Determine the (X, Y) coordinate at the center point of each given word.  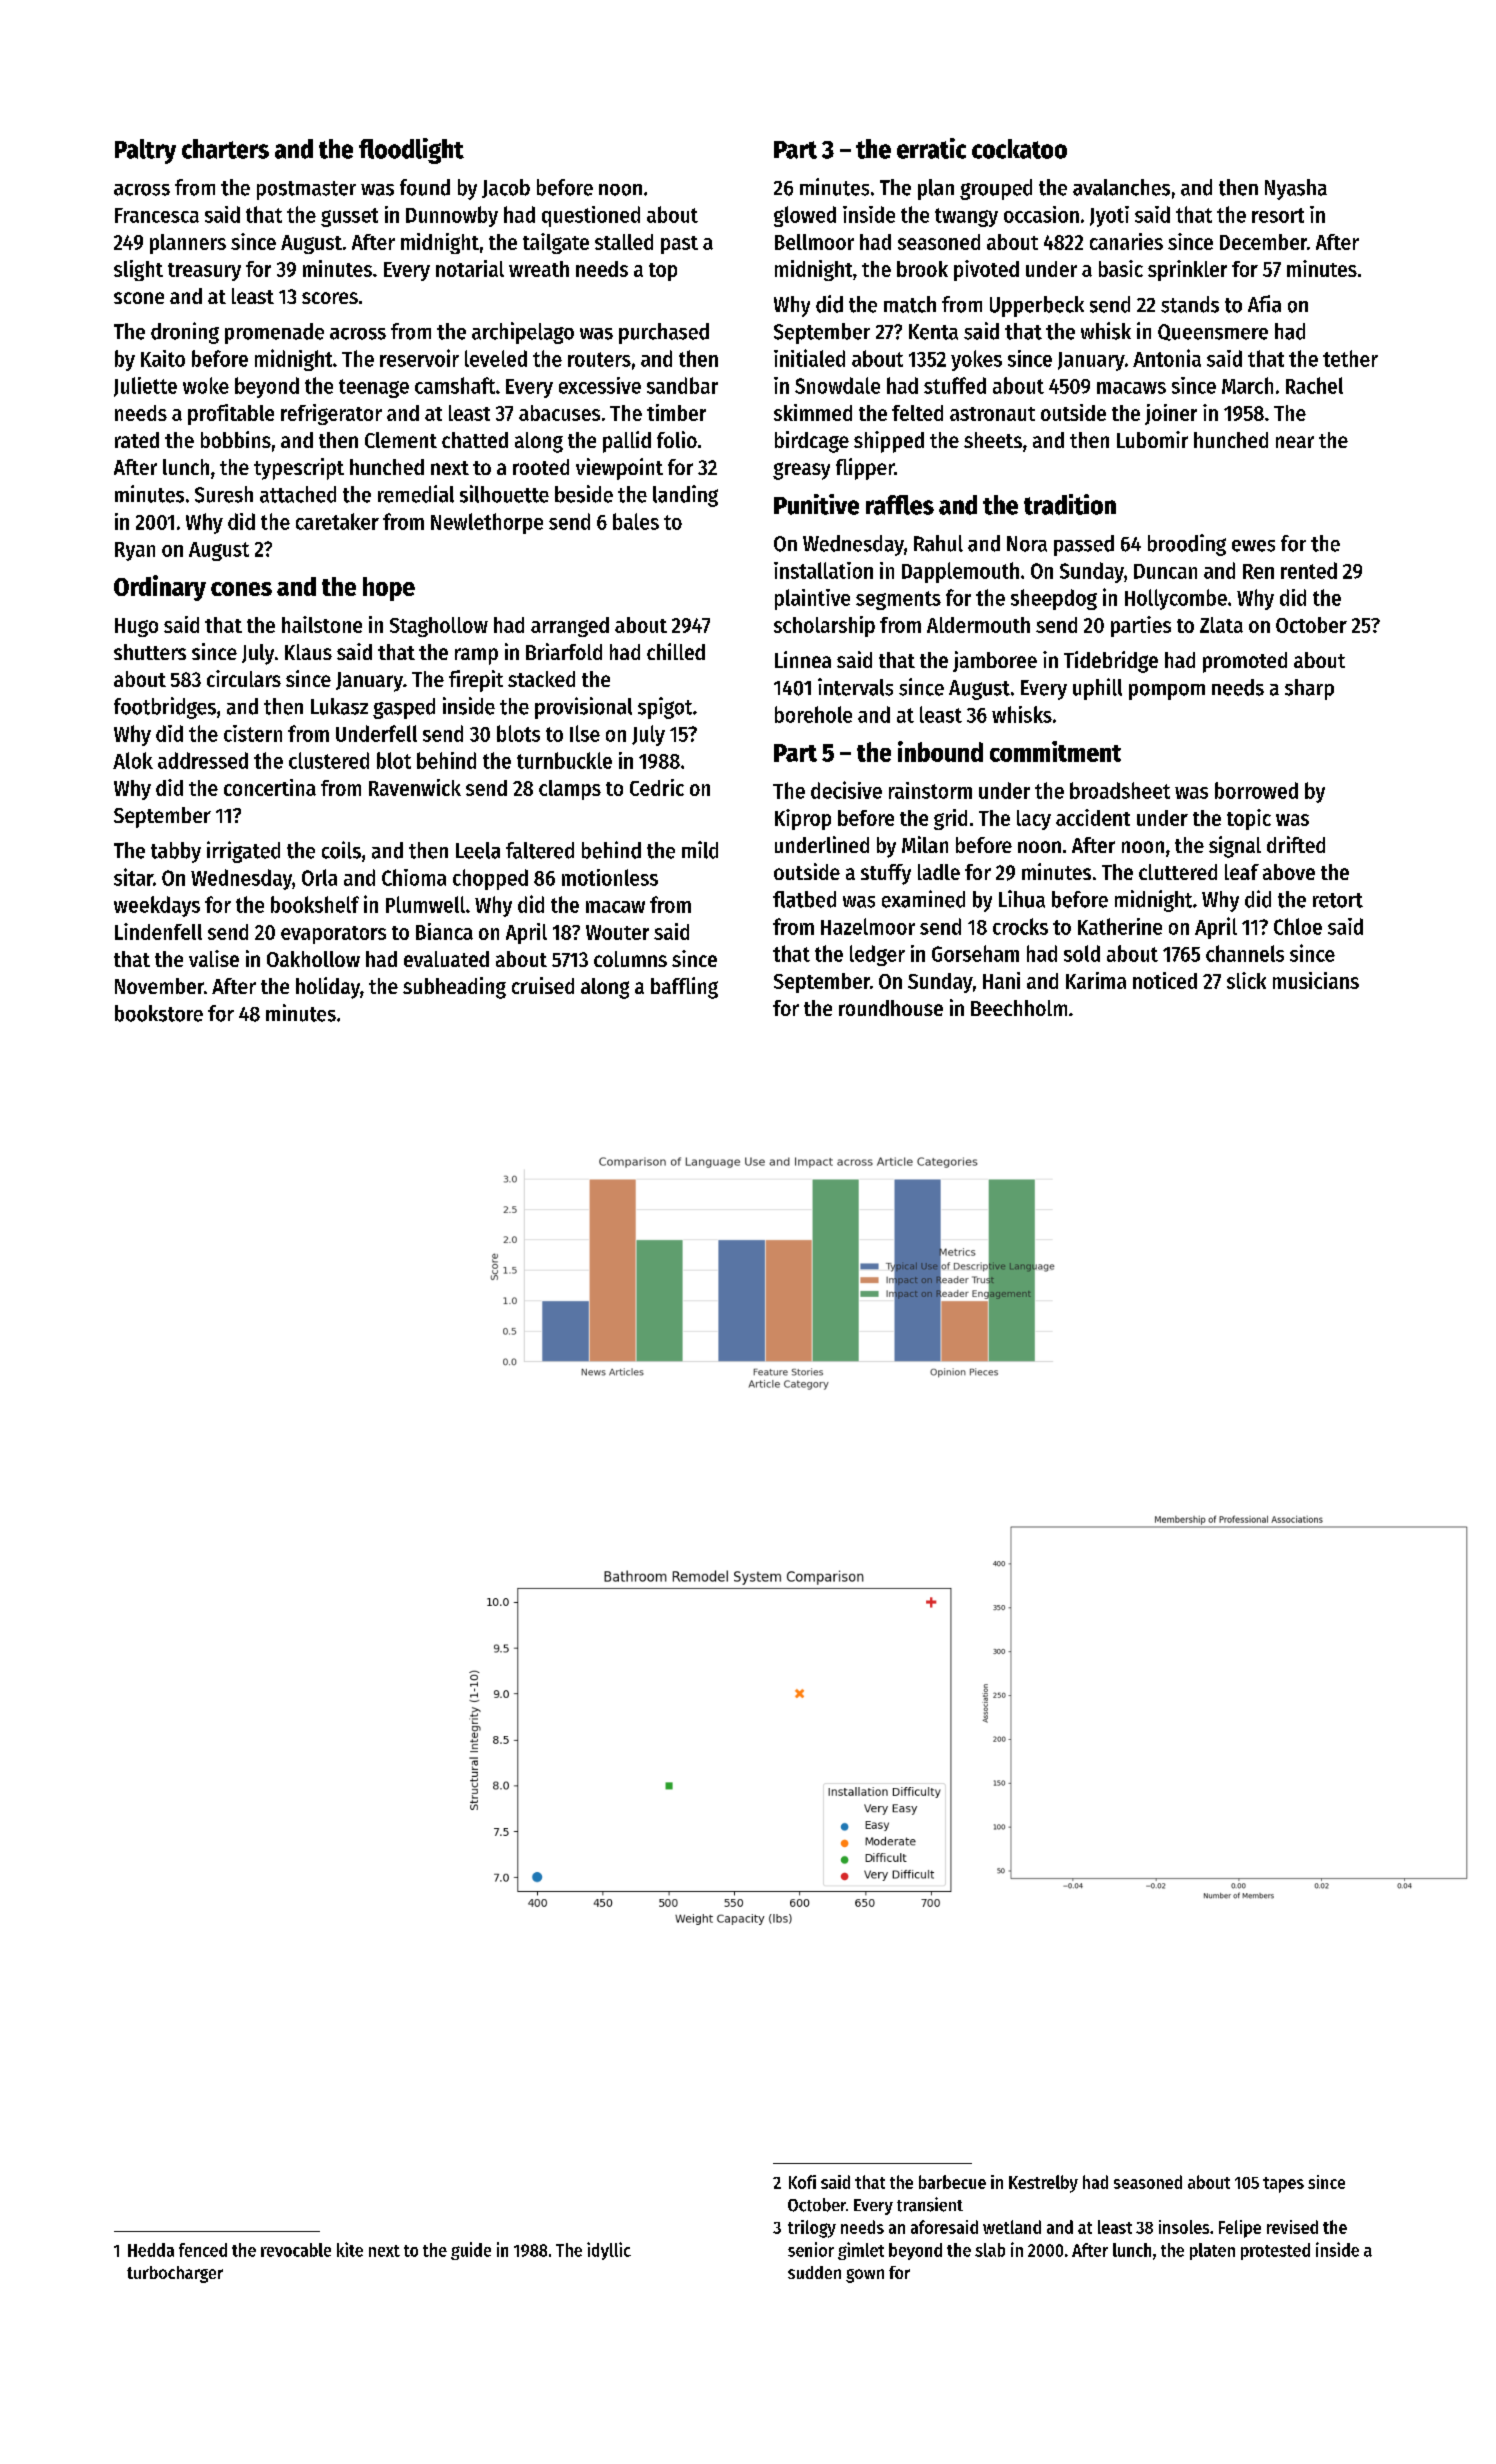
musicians (1316, 980)
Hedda (151, 2250)
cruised (543, 985)
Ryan (135, 551)
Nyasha (1296, 189)
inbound (940, 751)
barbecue (952, 2182)
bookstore (159, 1013)
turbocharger (175, 2274)
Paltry (145, 151)
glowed (805, 216)
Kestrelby (1043, 2184)
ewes (1253, 546)
